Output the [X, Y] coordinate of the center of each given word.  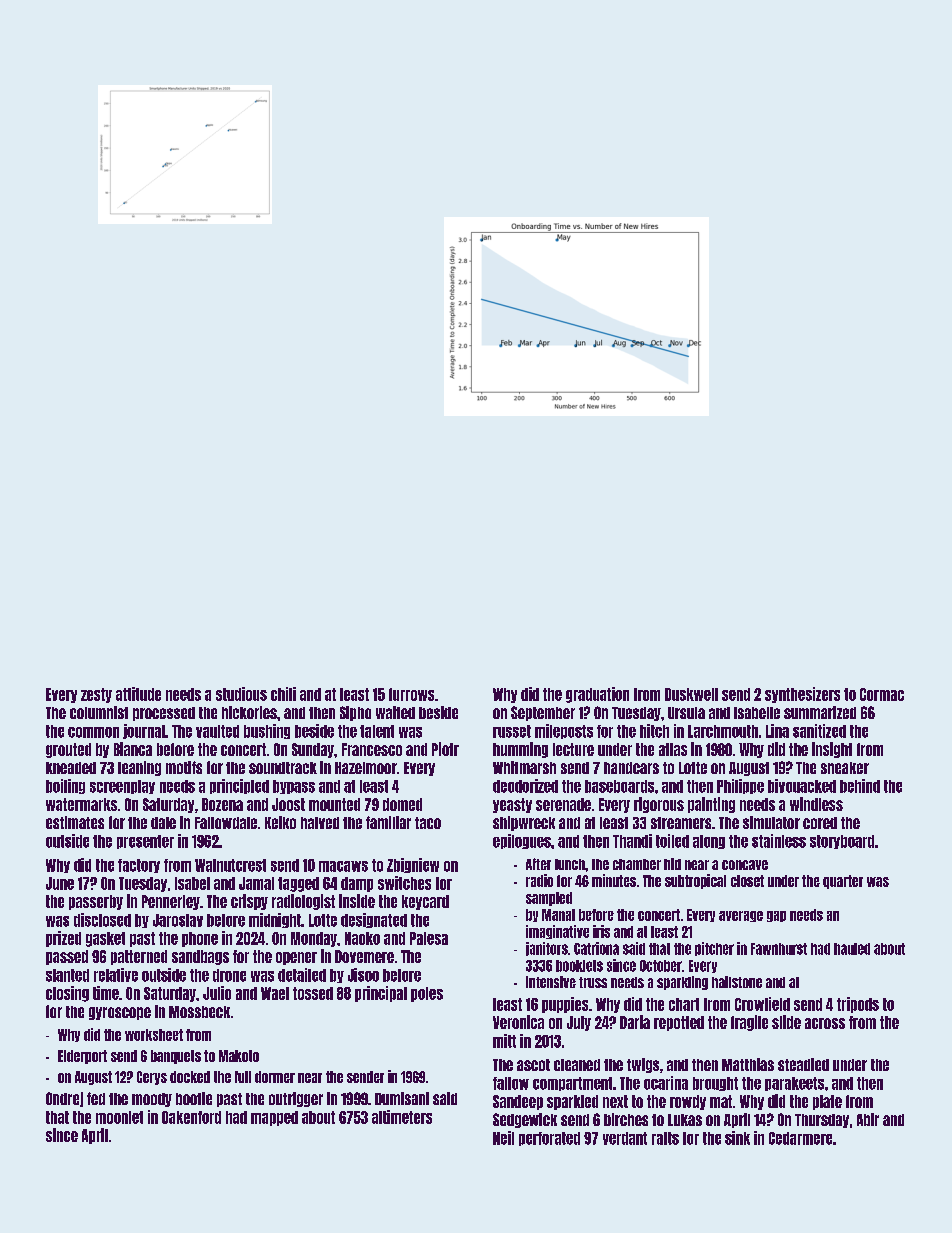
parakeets [794, 1084]
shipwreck [524, 823]
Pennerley [171, 902]
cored [820, 823]
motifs [184, 767]
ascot [533, 1065]
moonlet [119, 1117]
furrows [411, 694]
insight [832, 750]
